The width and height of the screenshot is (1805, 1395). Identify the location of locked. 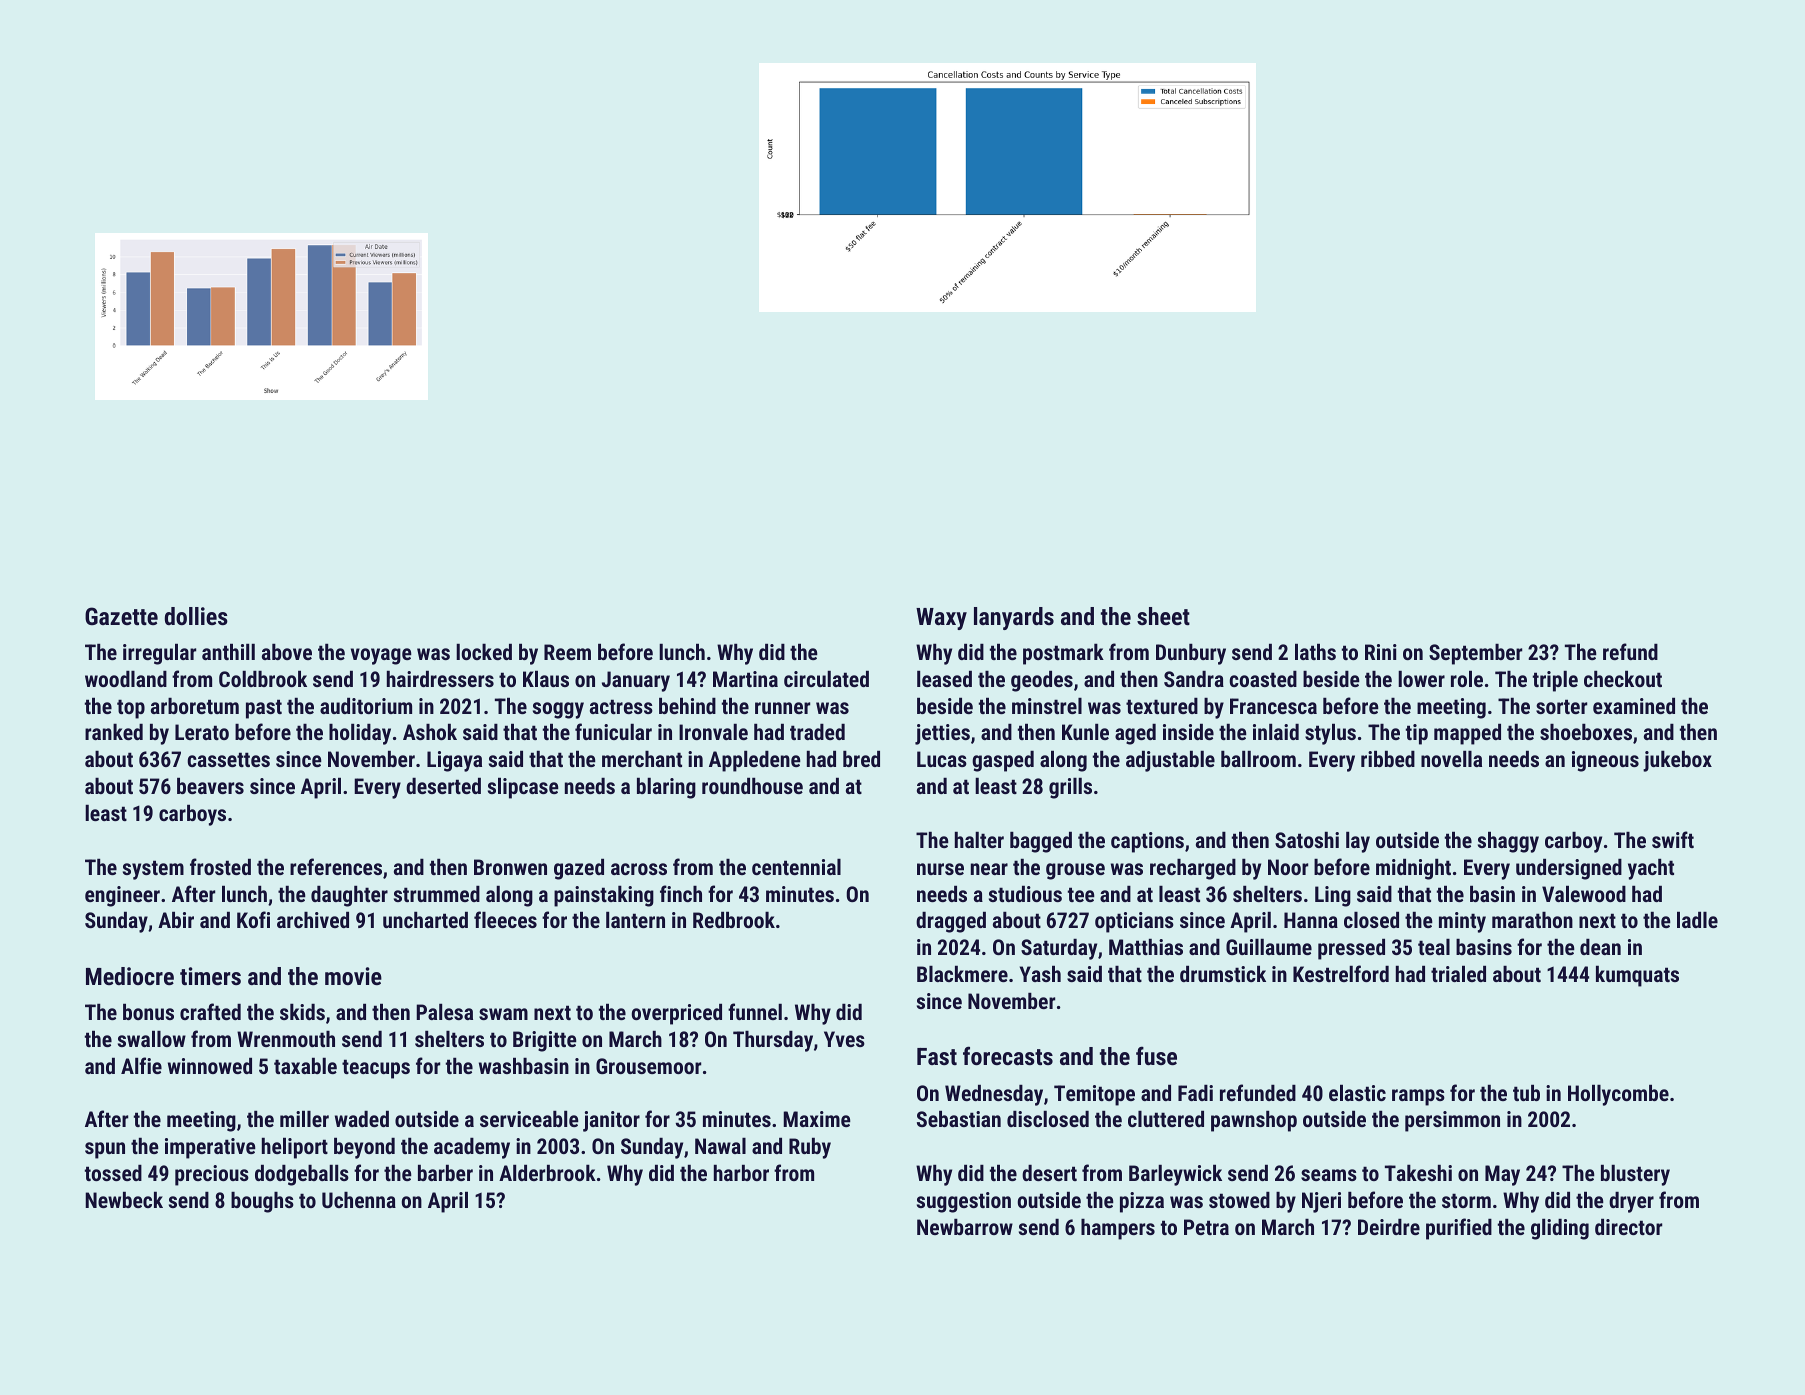
(484, 651).
